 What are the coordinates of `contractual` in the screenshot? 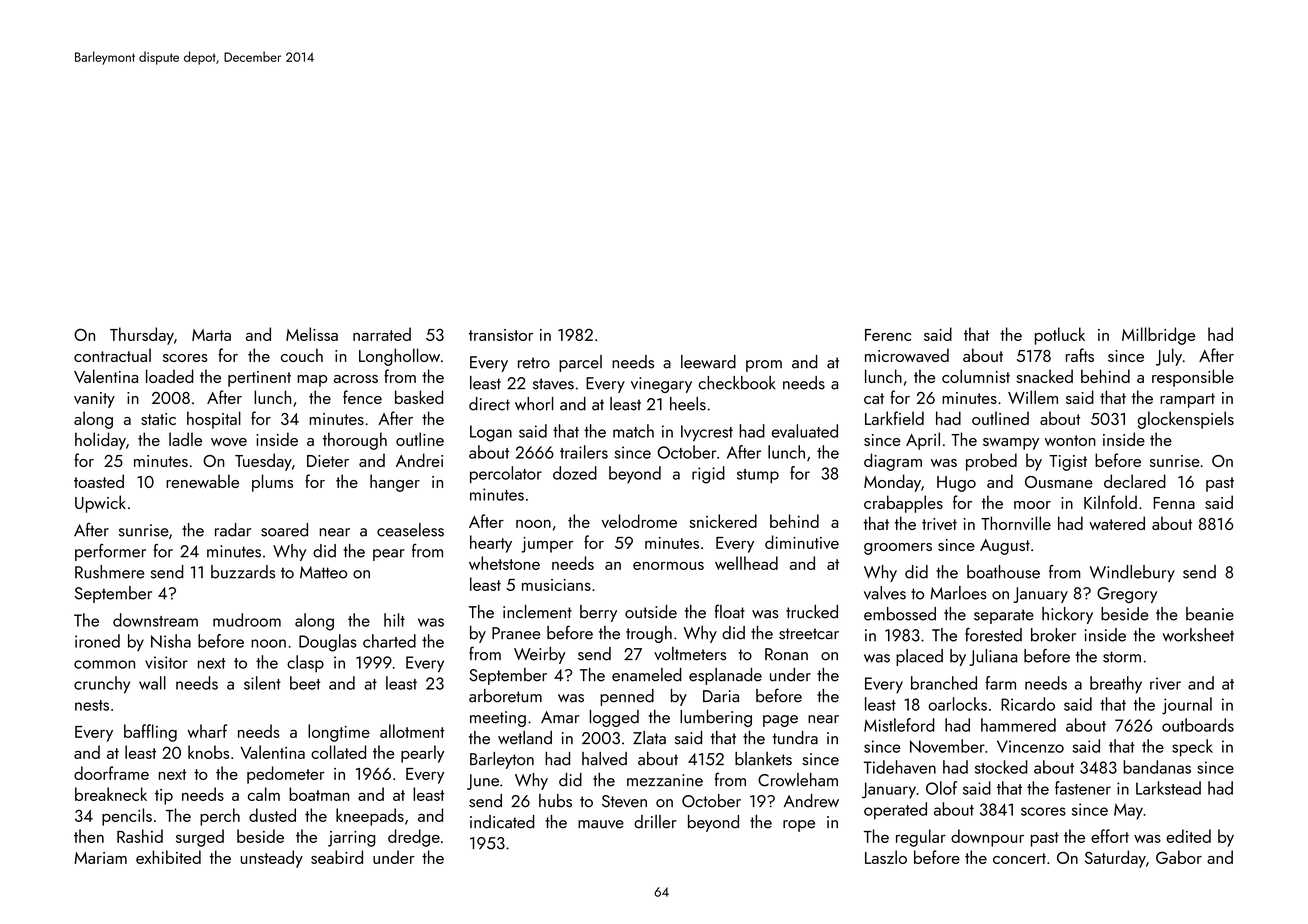 It's located at (112, 355).
